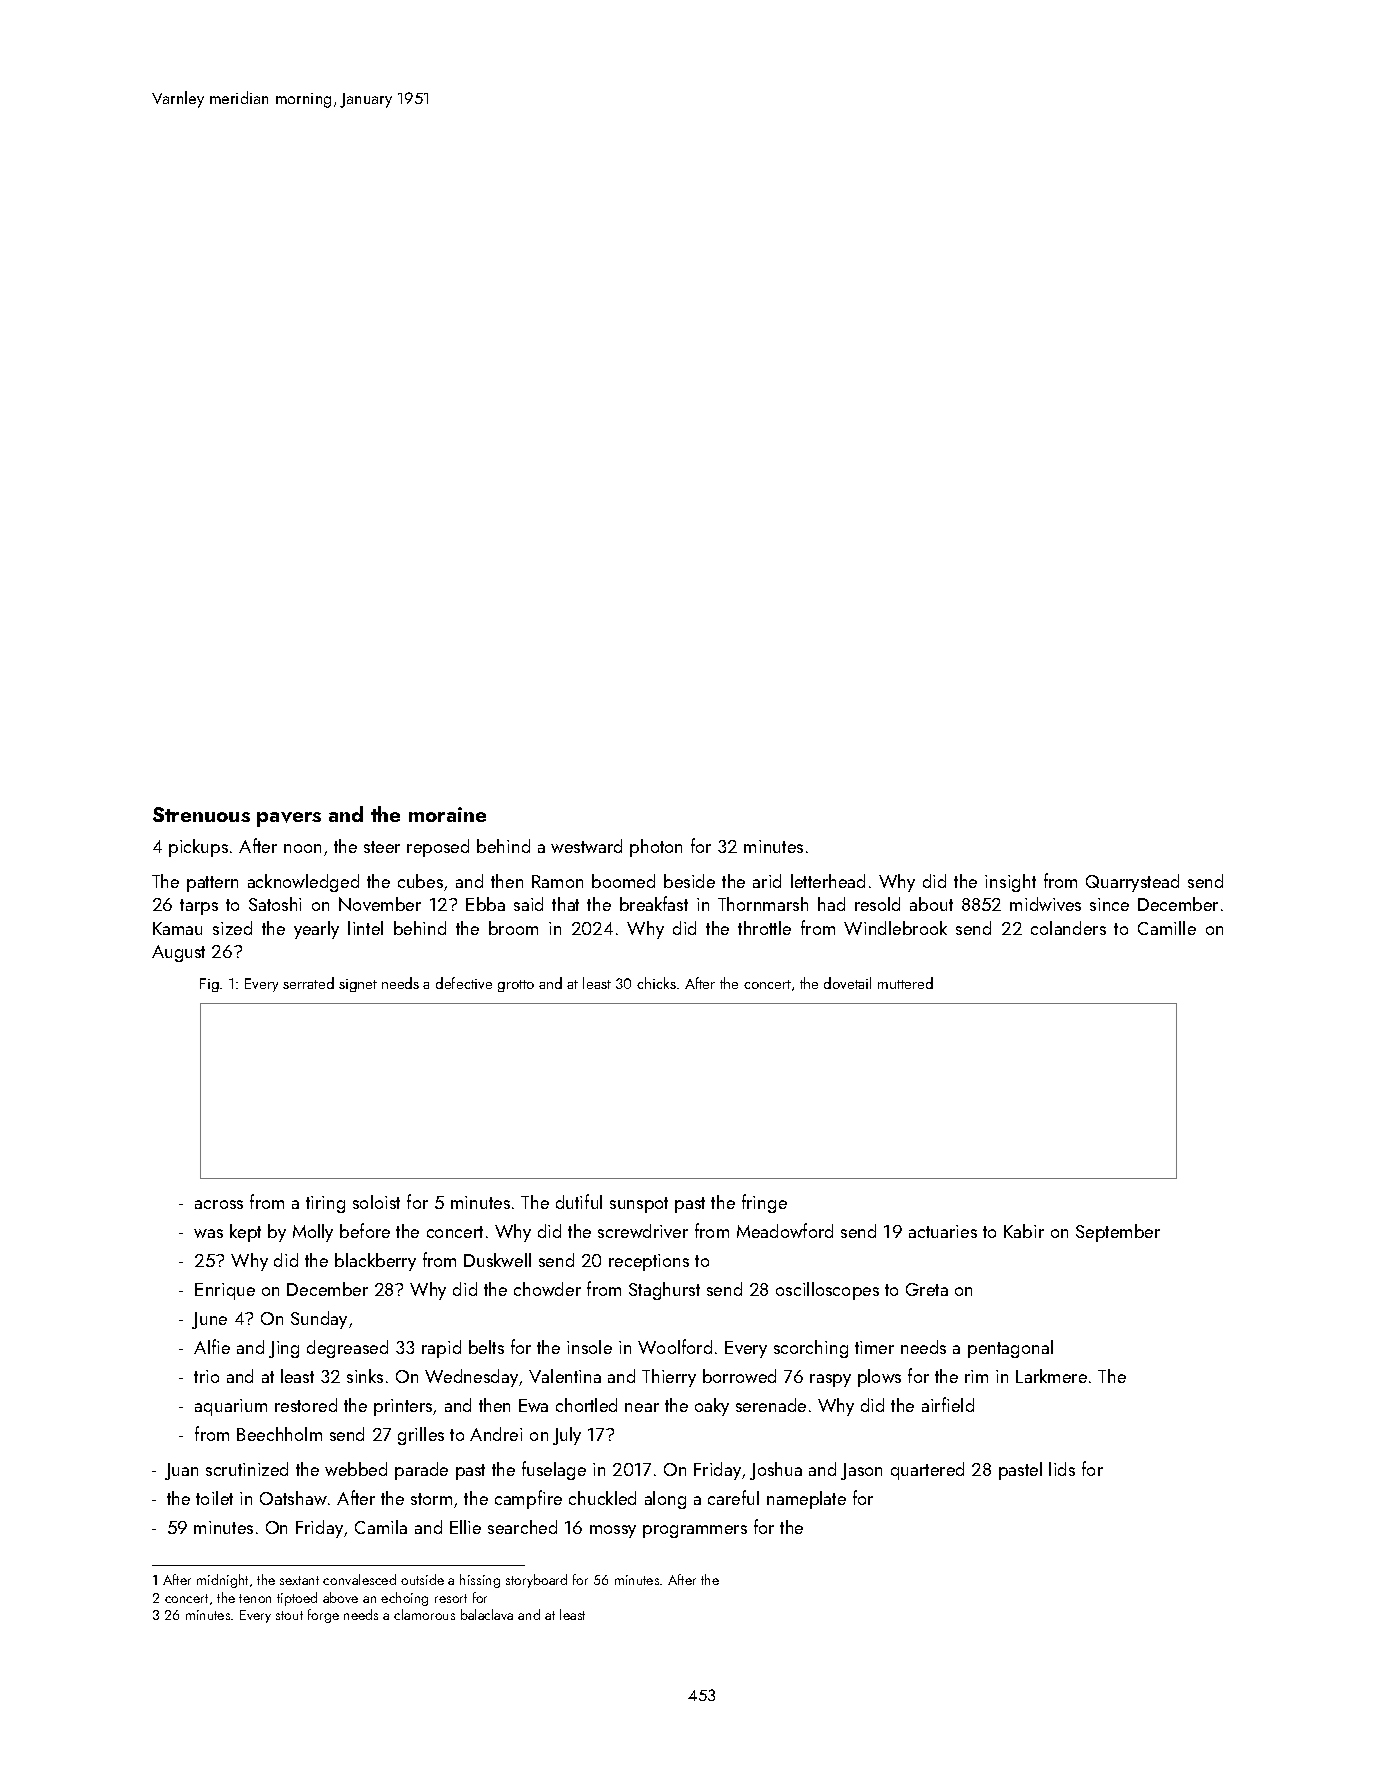 This screenshot has height=1782, width=1377. Describe the element at coordinates (181, 1471) in the screenshot. I see `Juan` at that location.
